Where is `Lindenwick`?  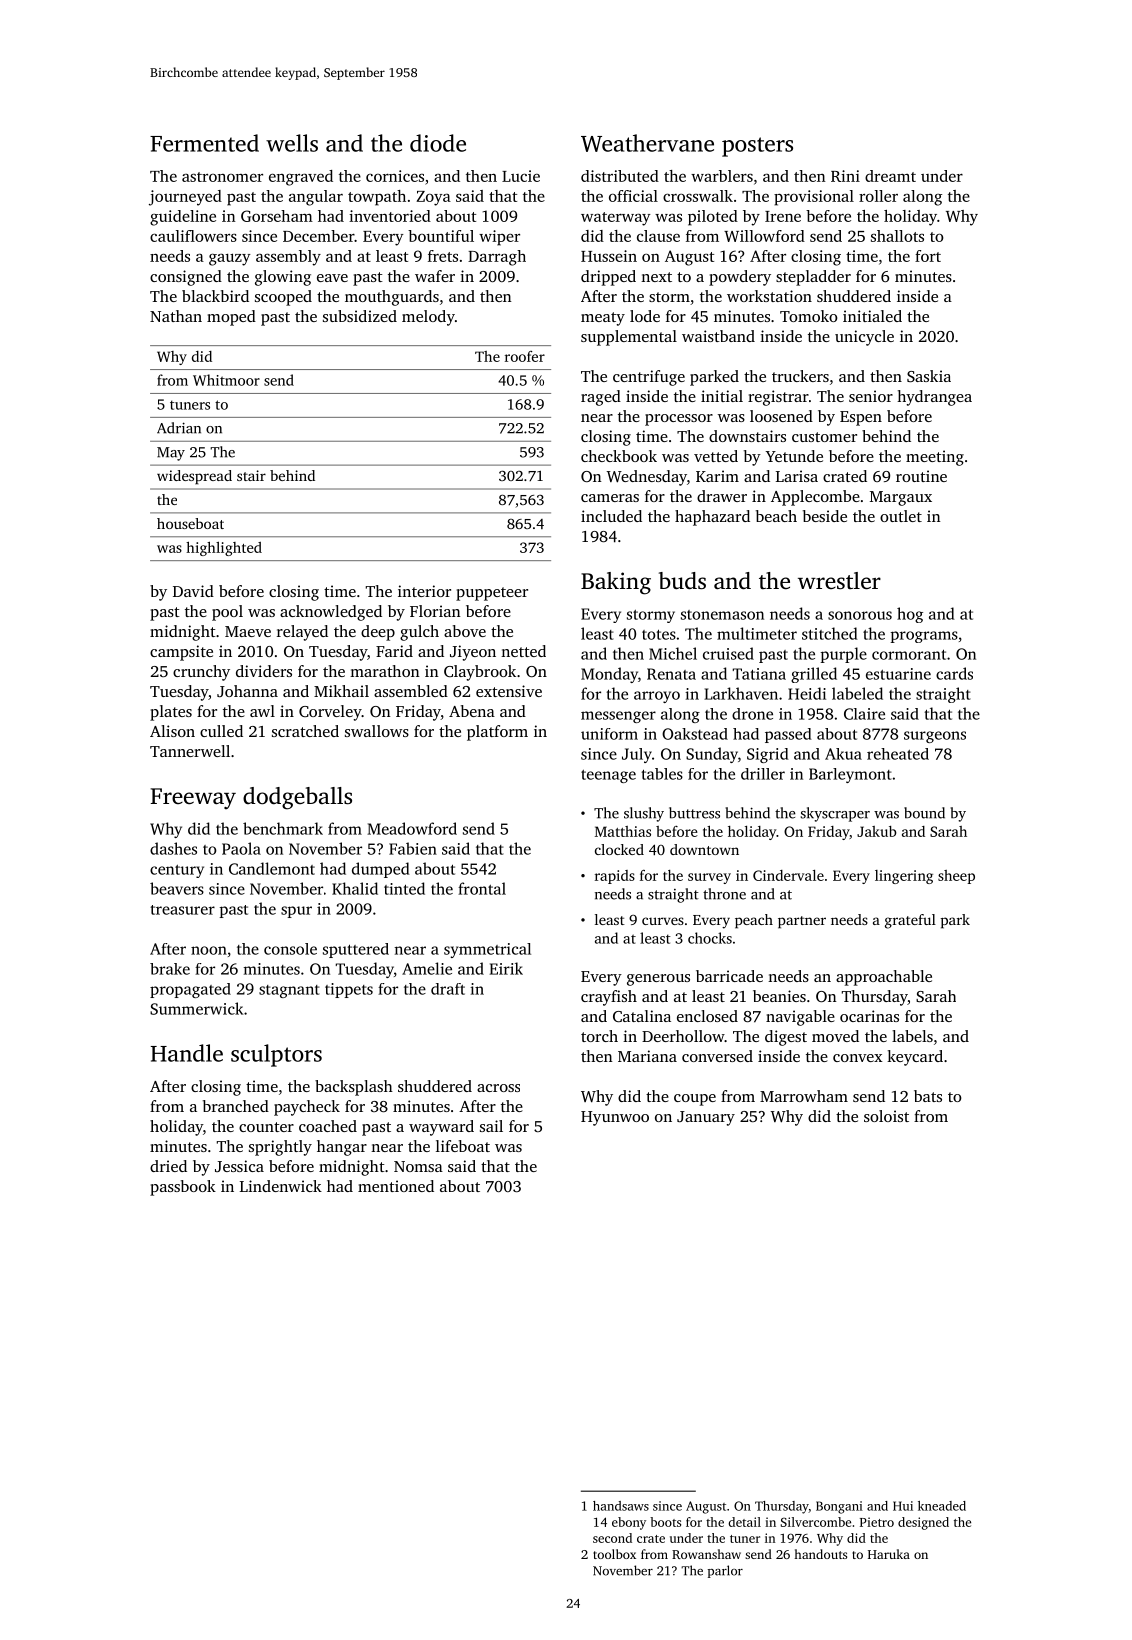
Lindenwick is located at coordinates (281, 1186).
